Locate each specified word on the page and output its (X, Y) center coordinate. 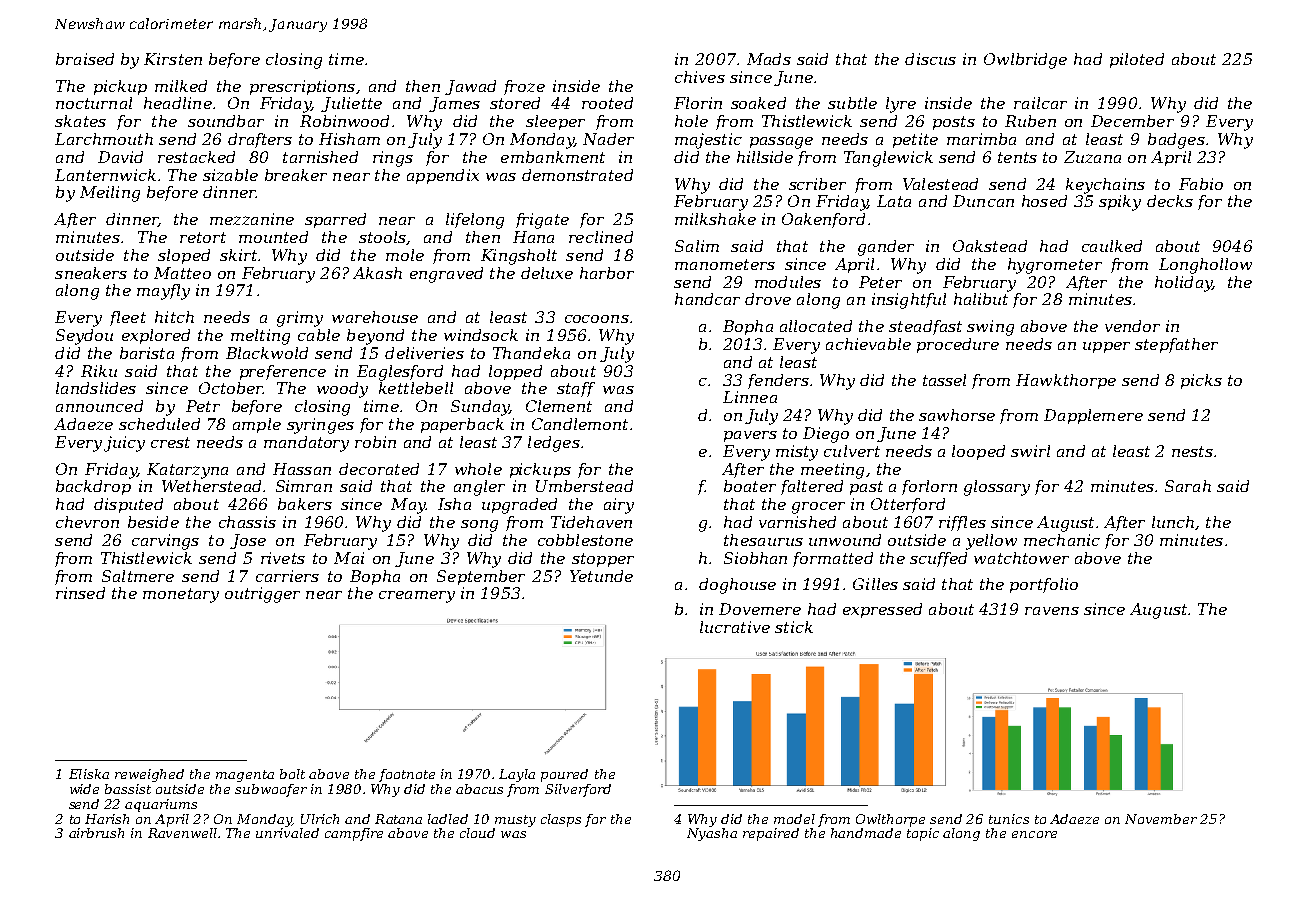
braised (85, 59)
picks (1201, 381)
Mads (769, 59)
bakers (305, 504)
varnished (797, 522)
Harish (107, 819)
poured (564, 775)
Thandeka (531, 353)
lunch (1173, 522)
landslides (96, 388)
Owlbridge (1025, 61)
